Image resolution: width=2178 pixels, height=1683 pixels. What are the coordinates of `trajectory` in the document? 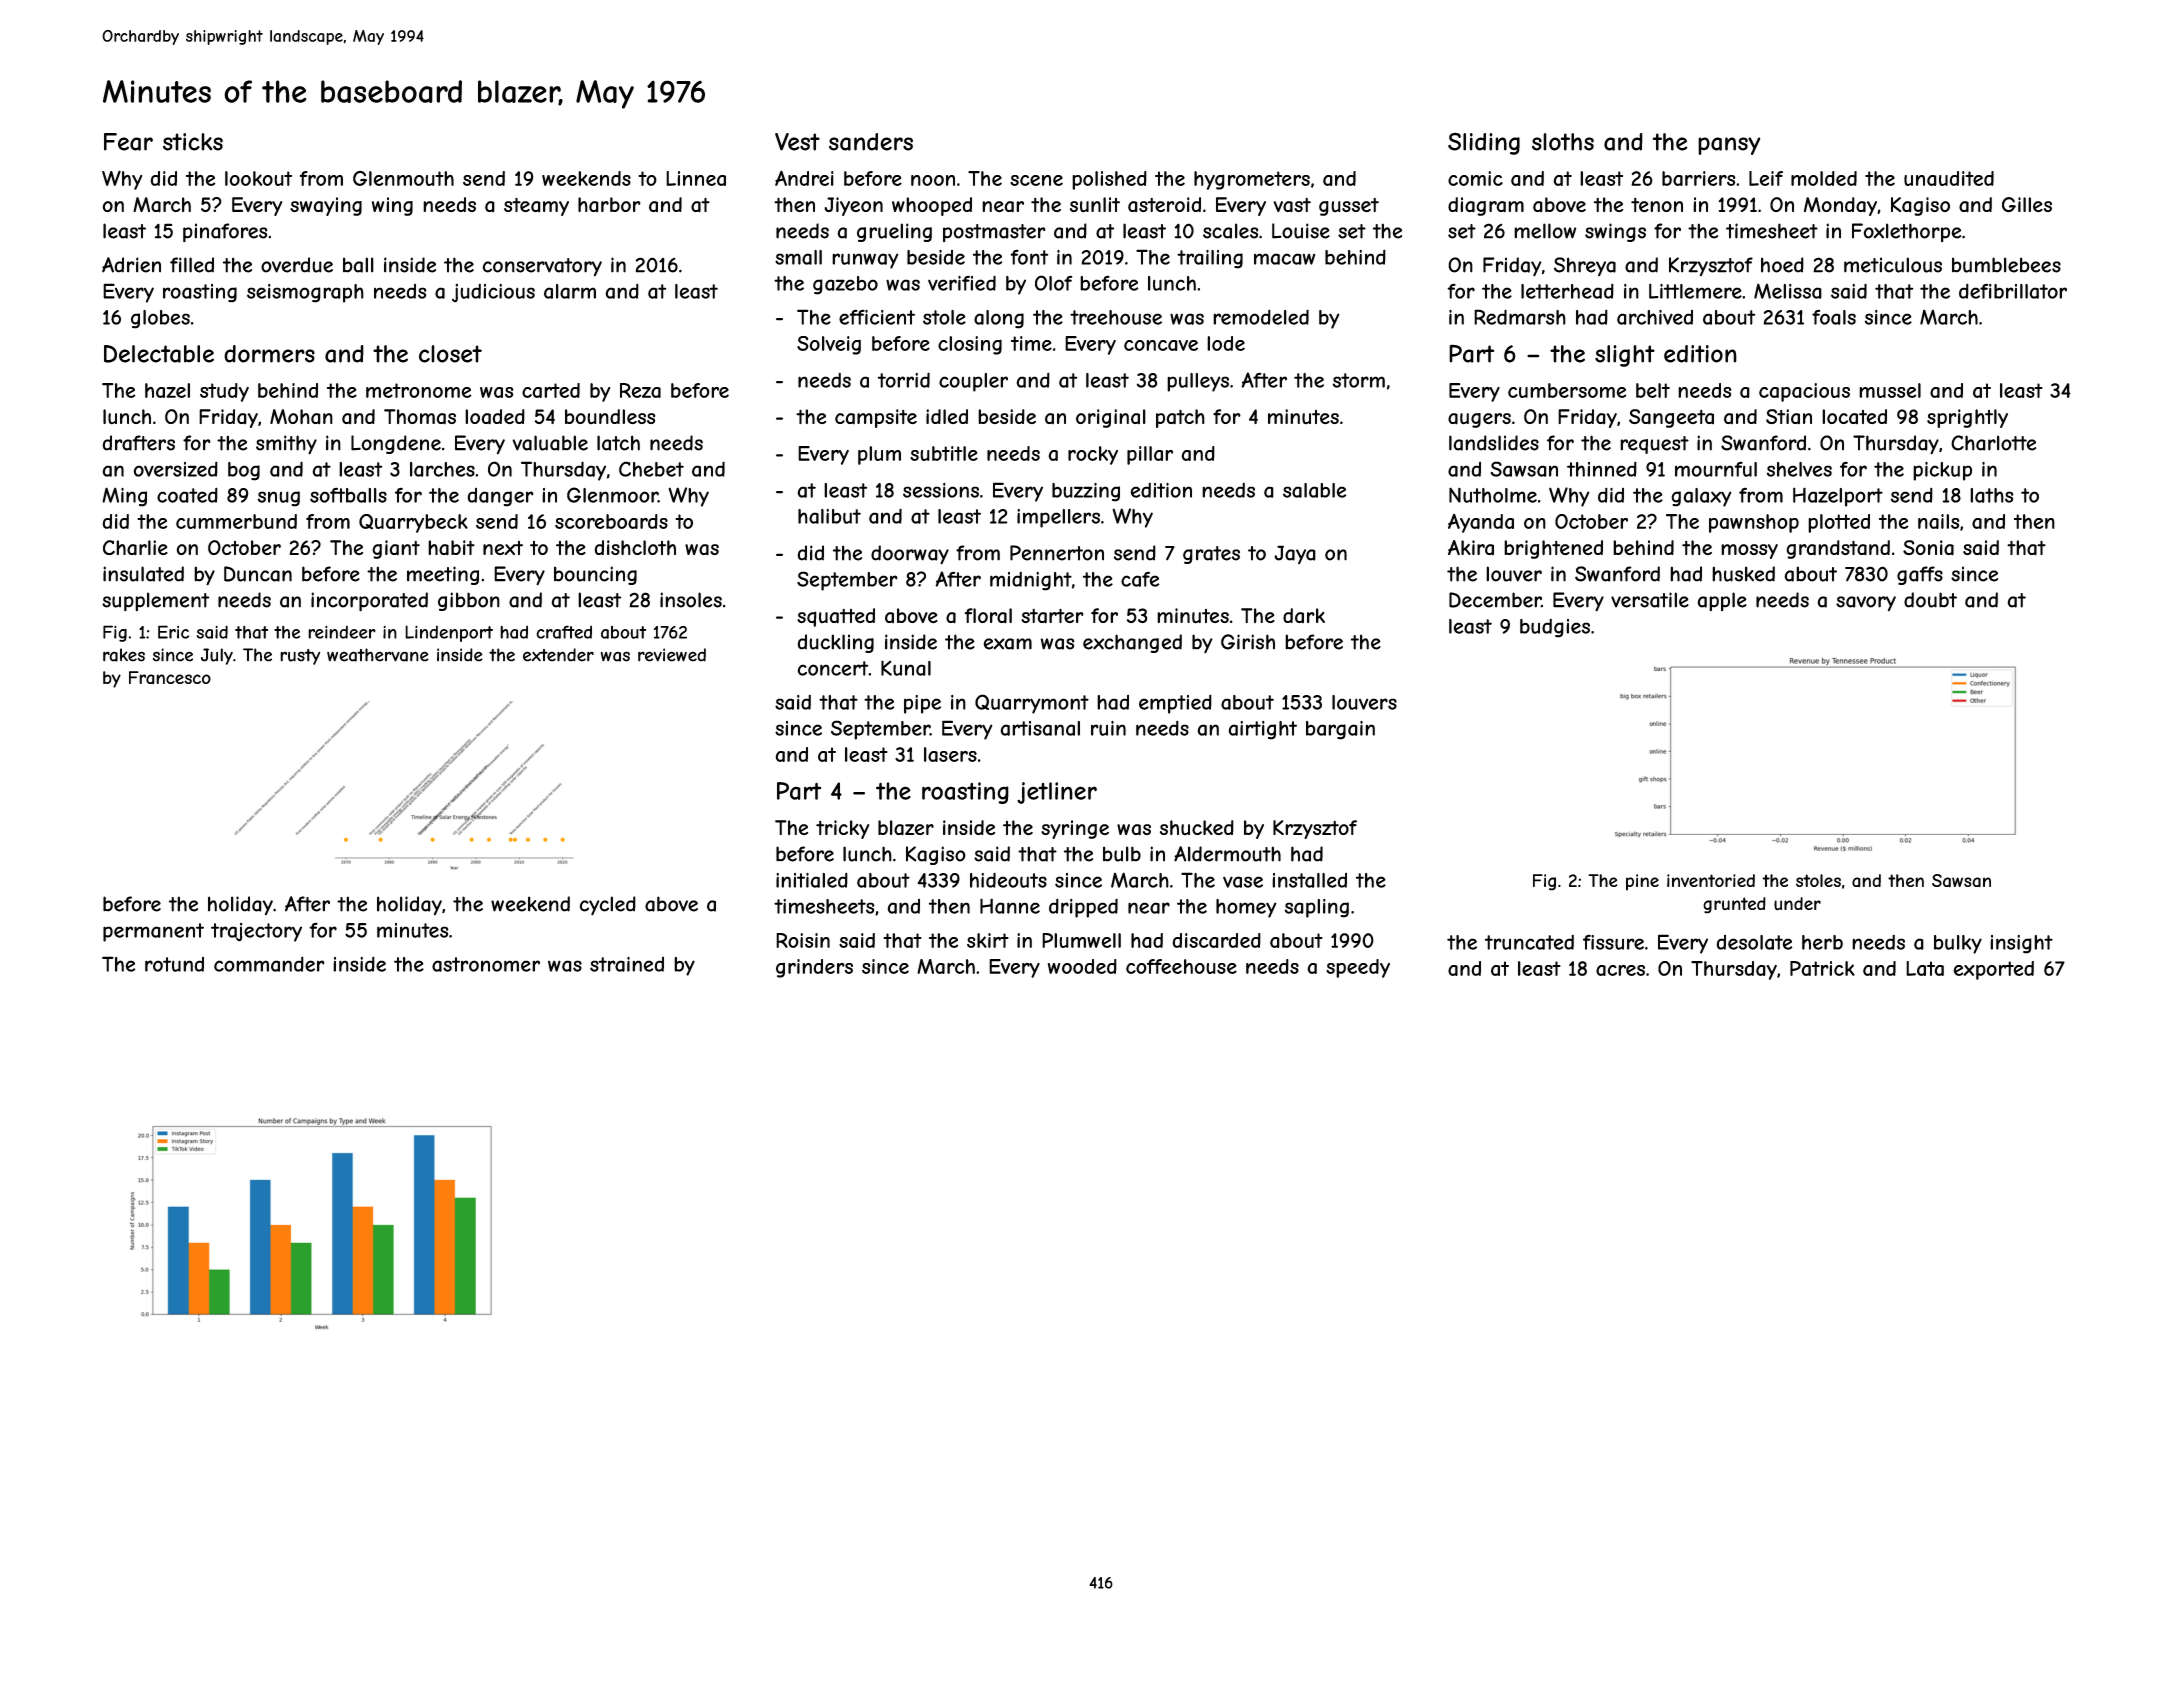 It's located at (256, 932).
